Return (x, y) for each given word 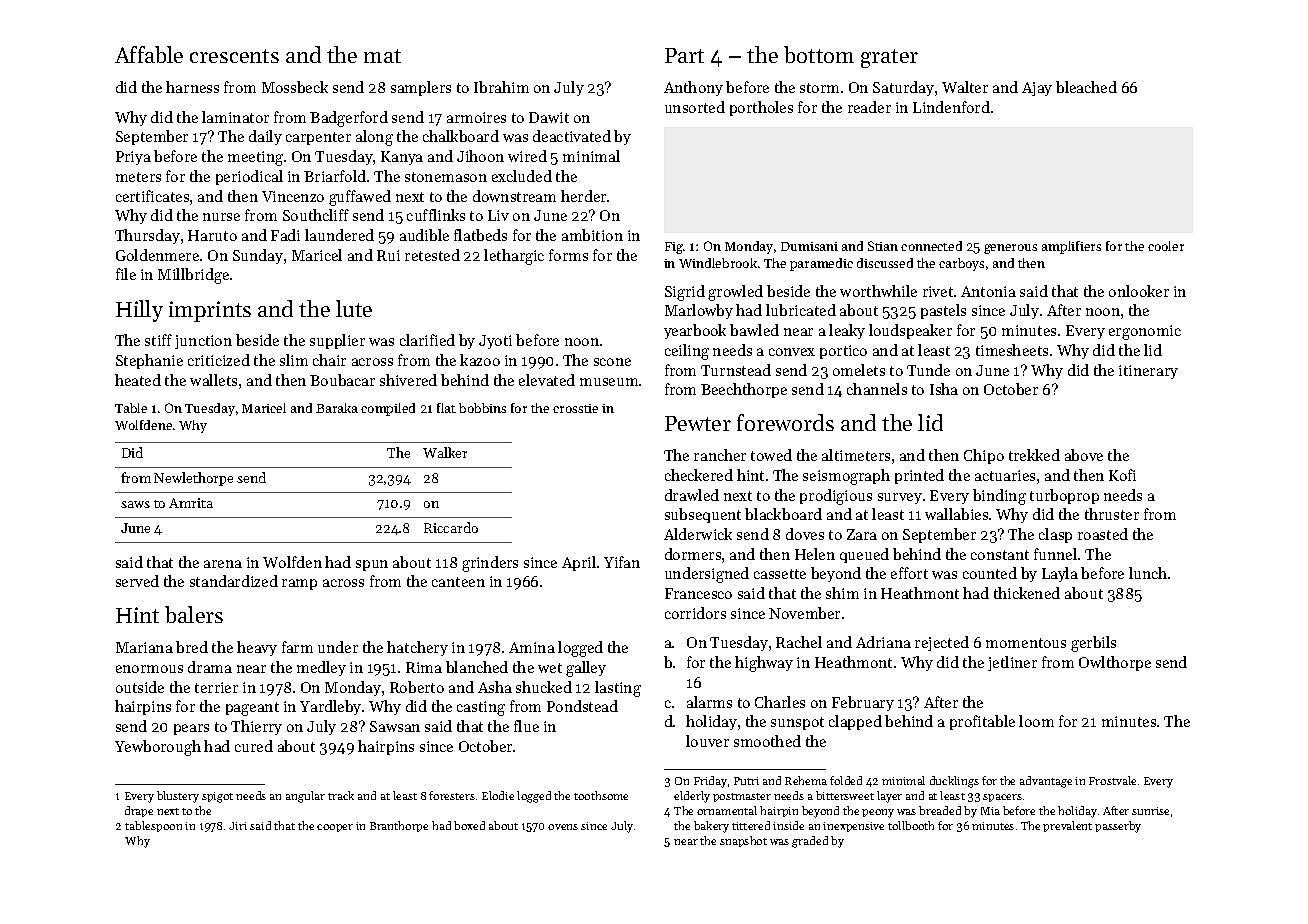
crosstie (575, 408)
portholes (761, 108)
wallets (213, 380)
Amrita (191, 503)
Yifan (622, 562)
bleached (1086, 87)
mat (382, 56)
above (1084, 455)
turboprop (1064, 496)
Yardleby (330, 707)
